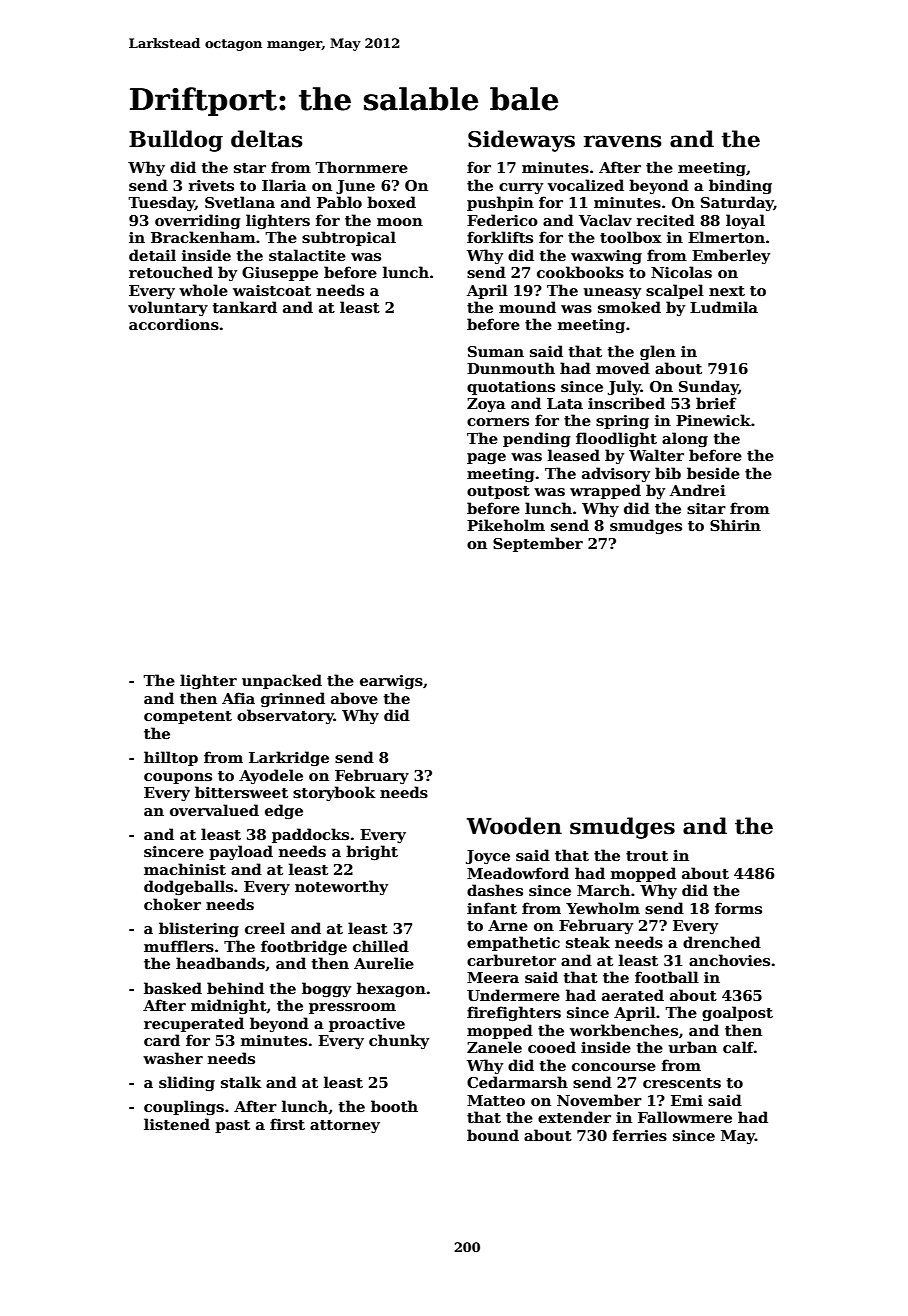  What do you see at coordinates (229, 1006) in the document?
I see `midnight` at bounding box center [229, 1006].
